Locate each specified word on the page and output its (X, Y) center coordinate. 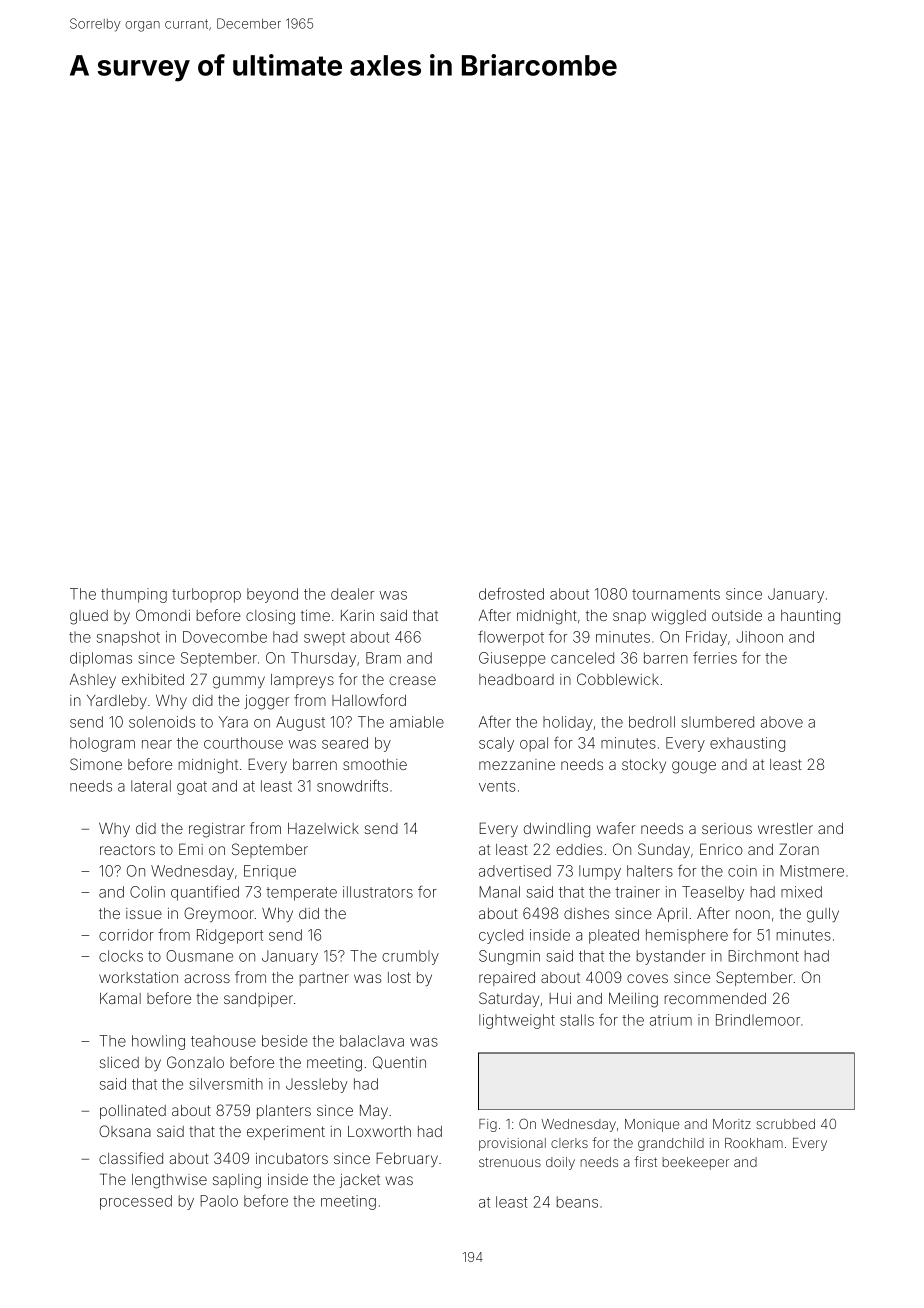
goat (192, 788)
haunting (810, 617)
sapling (237, 1181)
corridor (126, 935)
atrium (671, 1020)
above (782, 722)
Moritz (732, 1124)
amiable (417, 722)
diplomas (101, 659)
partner (324, 979)
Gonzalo (195, 1062)
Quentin (399, 1062)
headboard (516, 679)
